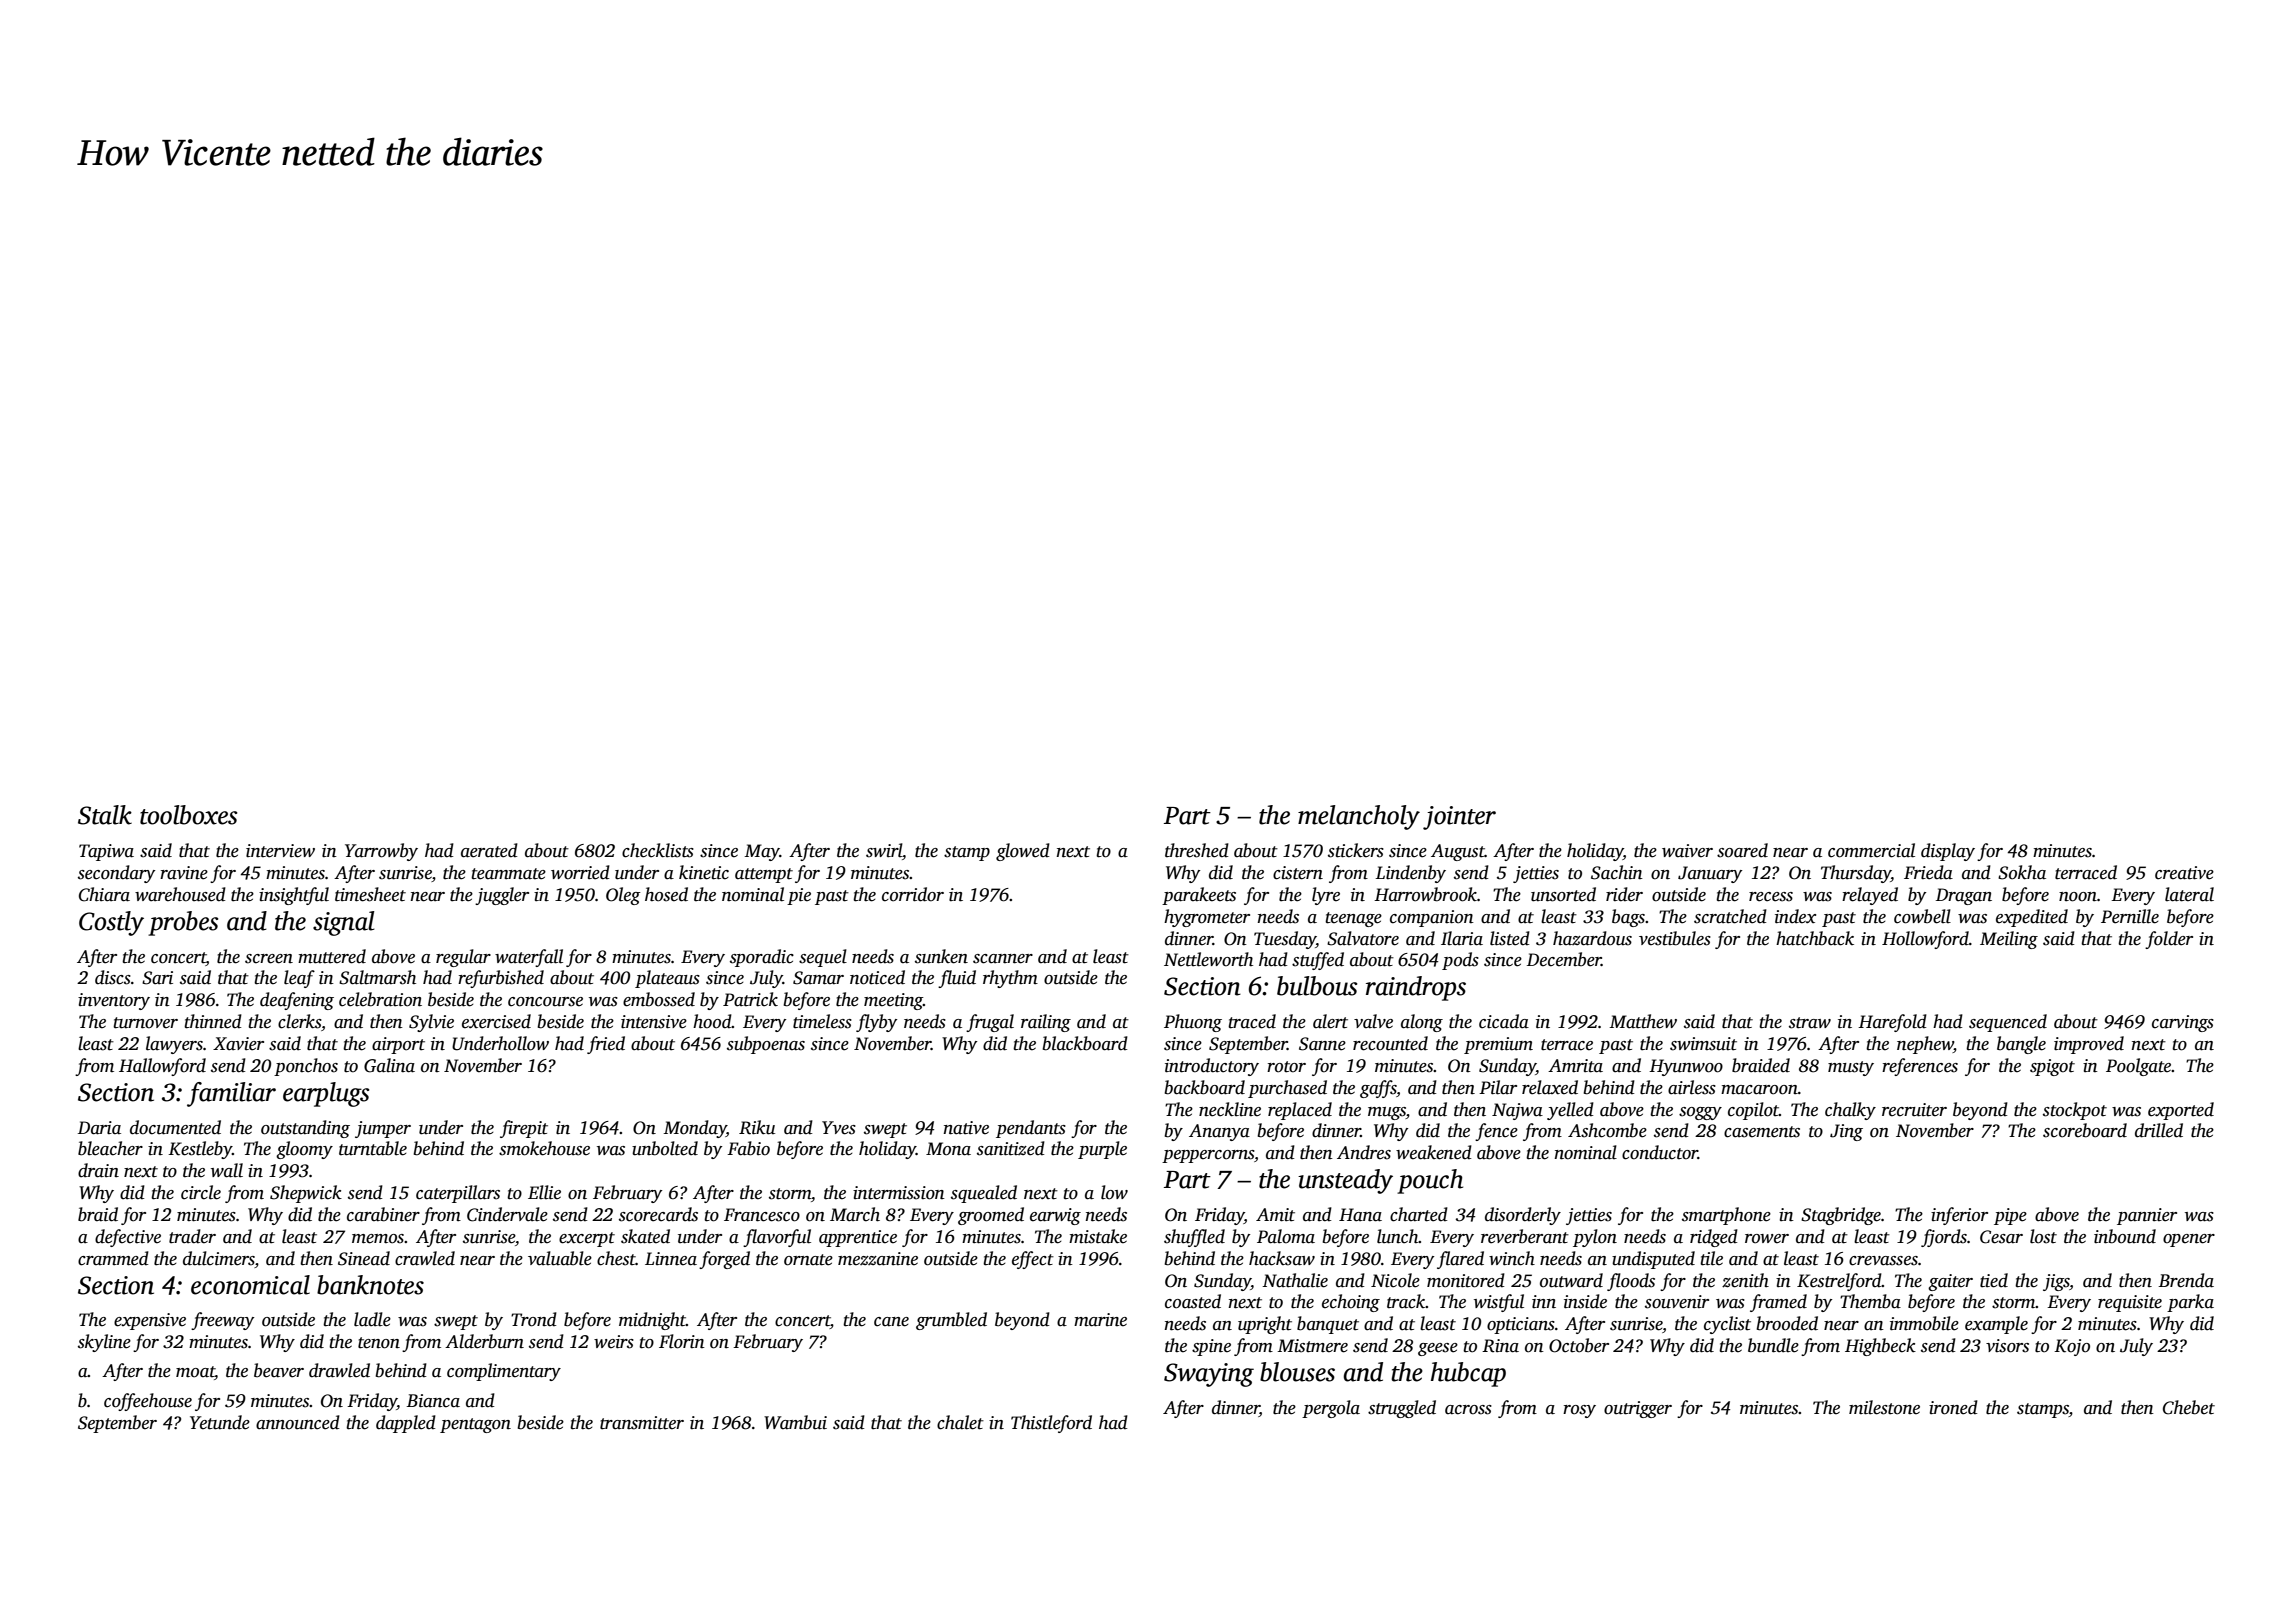  Describe the element at coordinates (1459, 818) in the screenshot. I see `jointer` at that location.
